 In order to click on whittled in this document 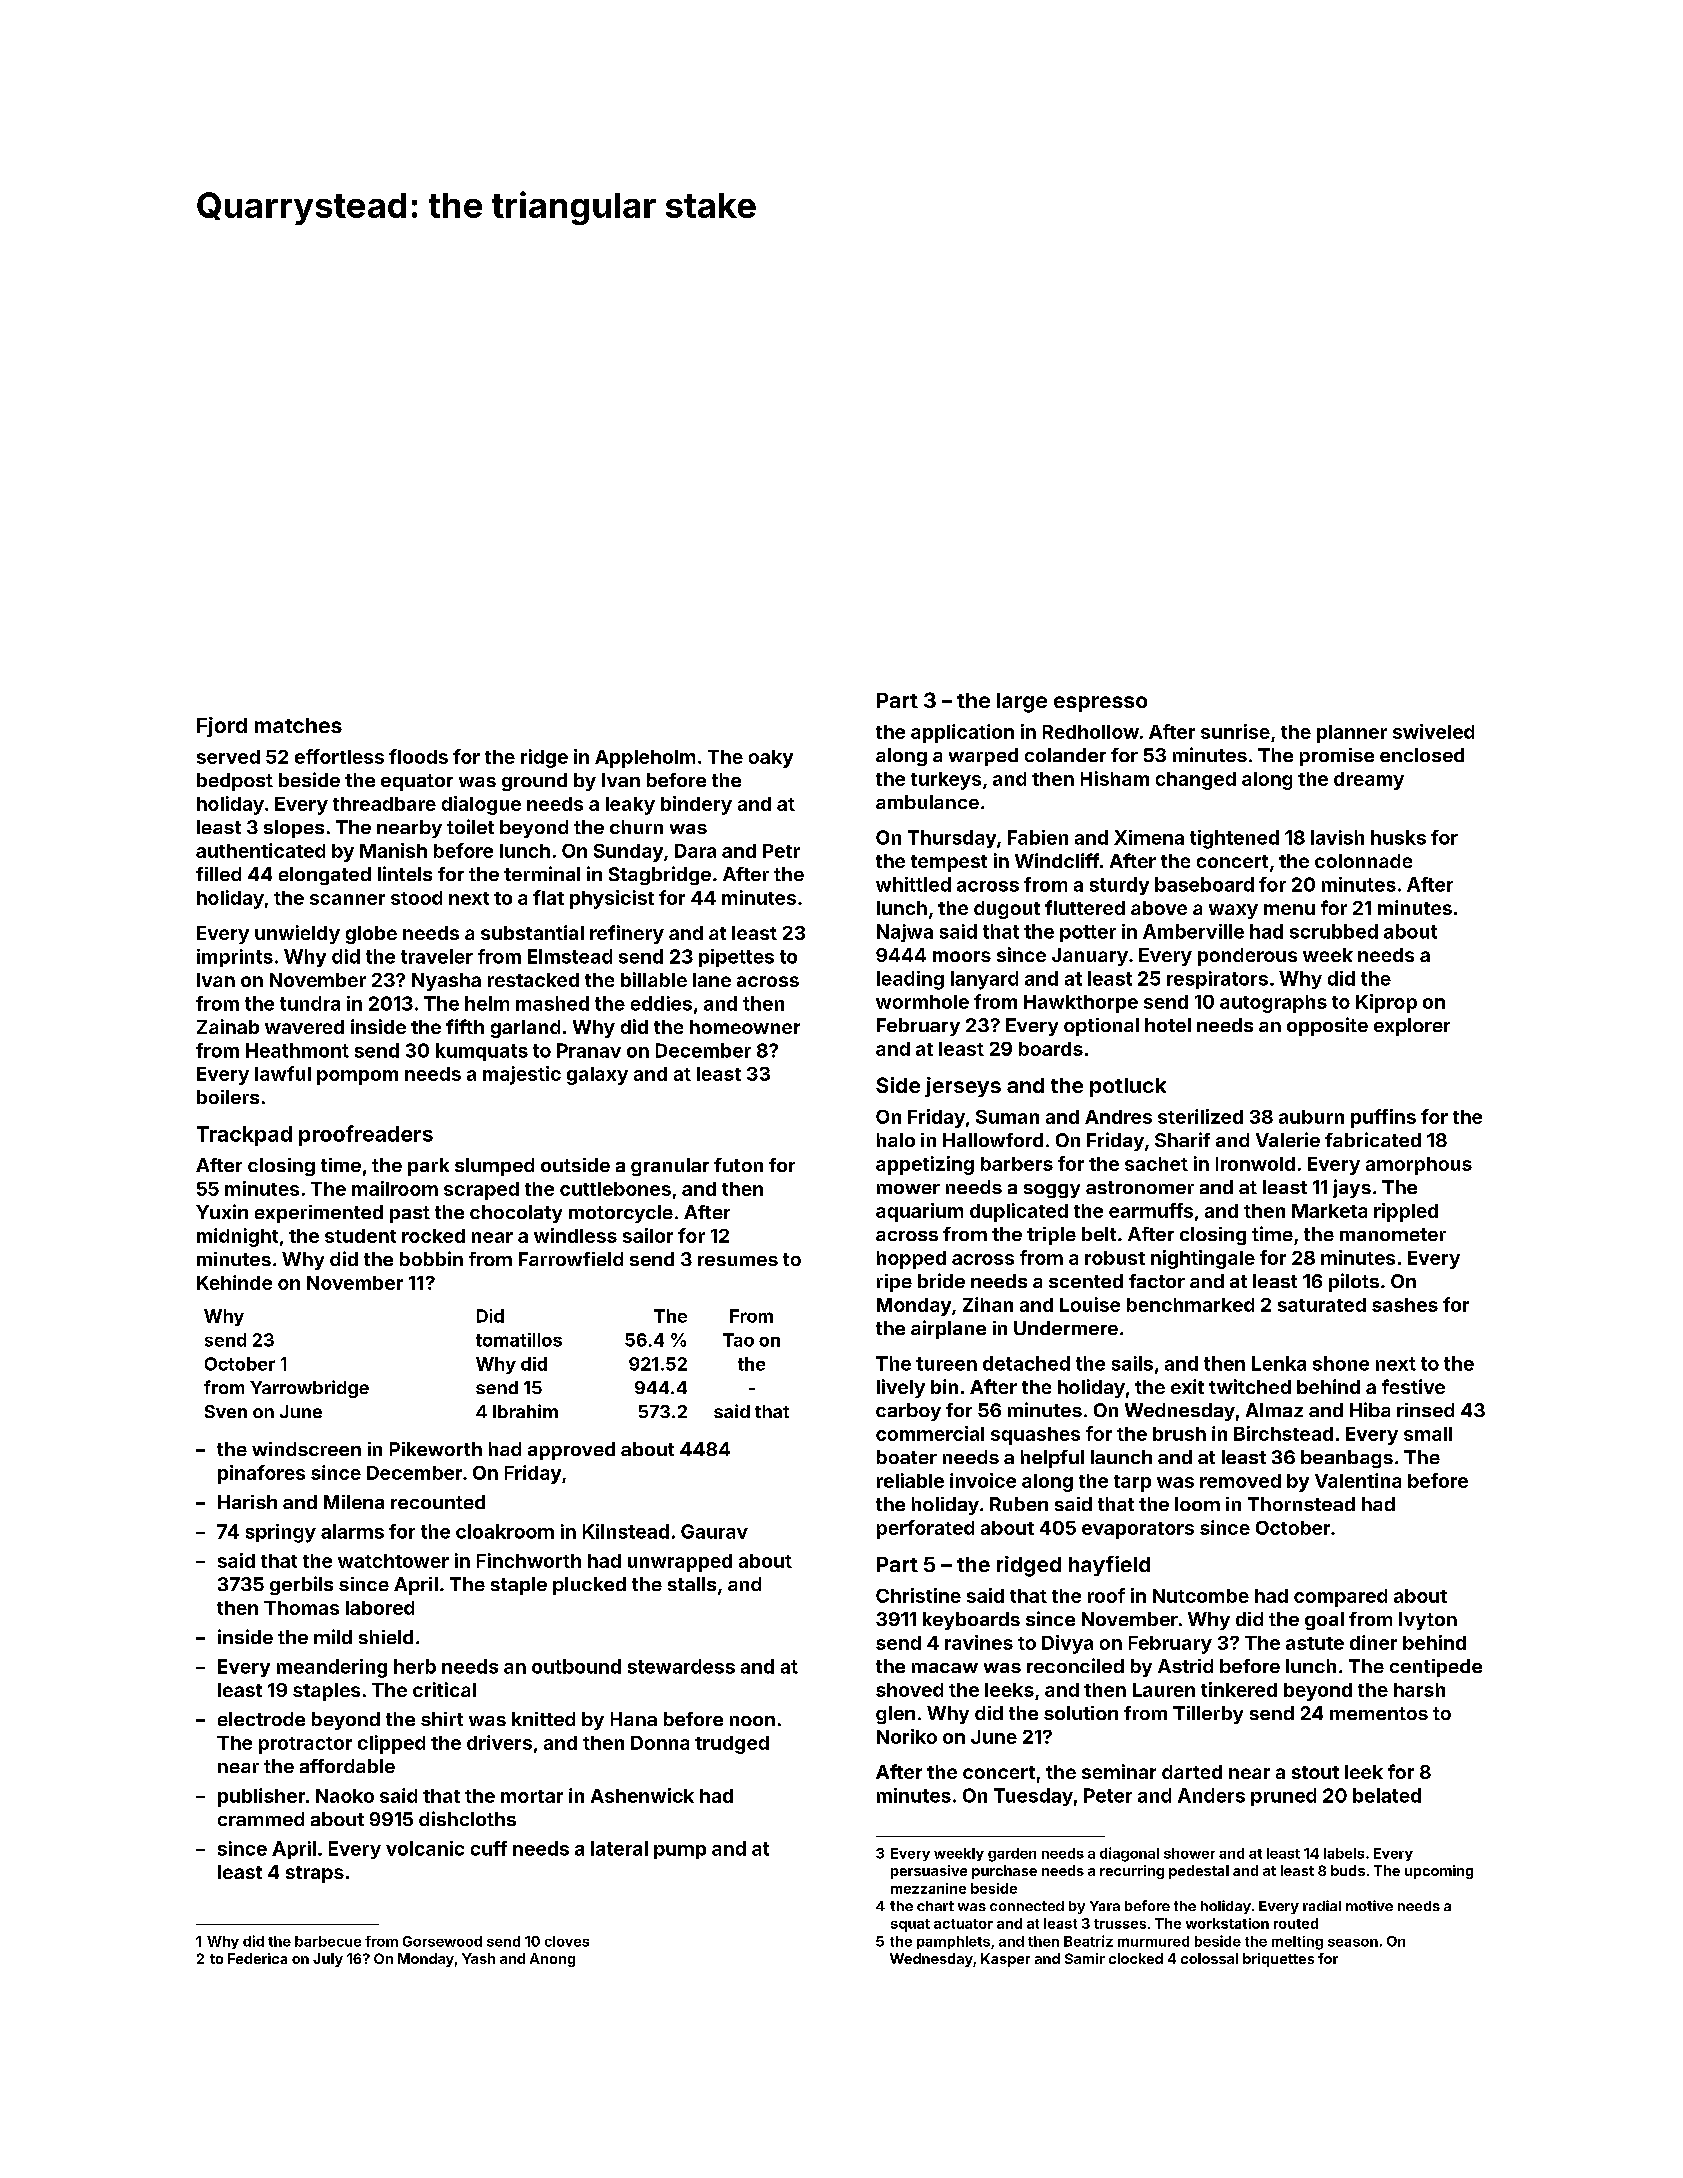, I will do `click(913, 884)`.
